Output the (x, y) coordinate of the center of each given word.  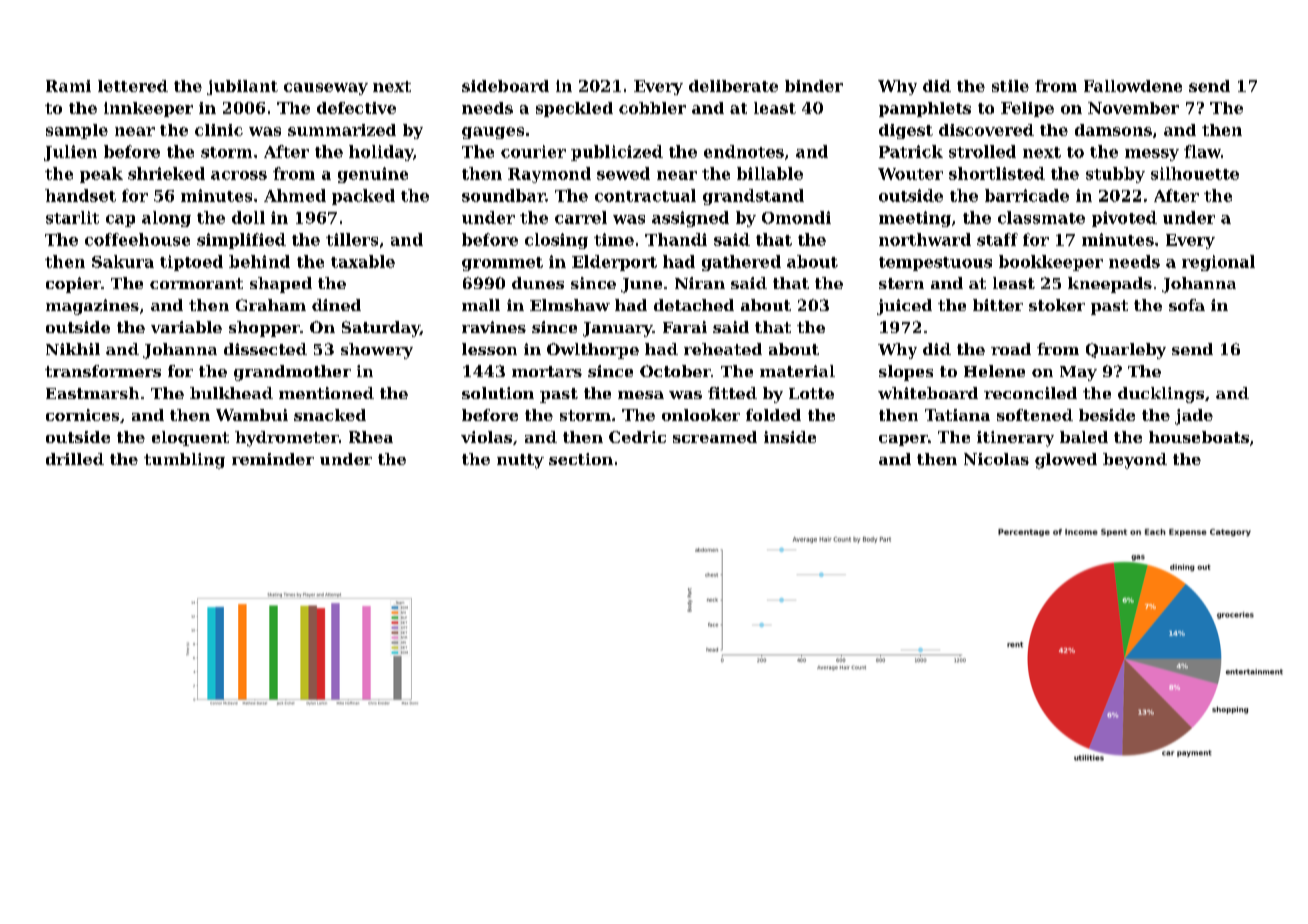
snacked (330, 415)
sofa (1187, 305)
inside (790, 437)
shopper (264, 329)
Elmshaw (570, 305)
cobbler (652, 108)
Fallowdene (1133, 86)
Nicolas (996, 459)
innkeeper (148, 109)
